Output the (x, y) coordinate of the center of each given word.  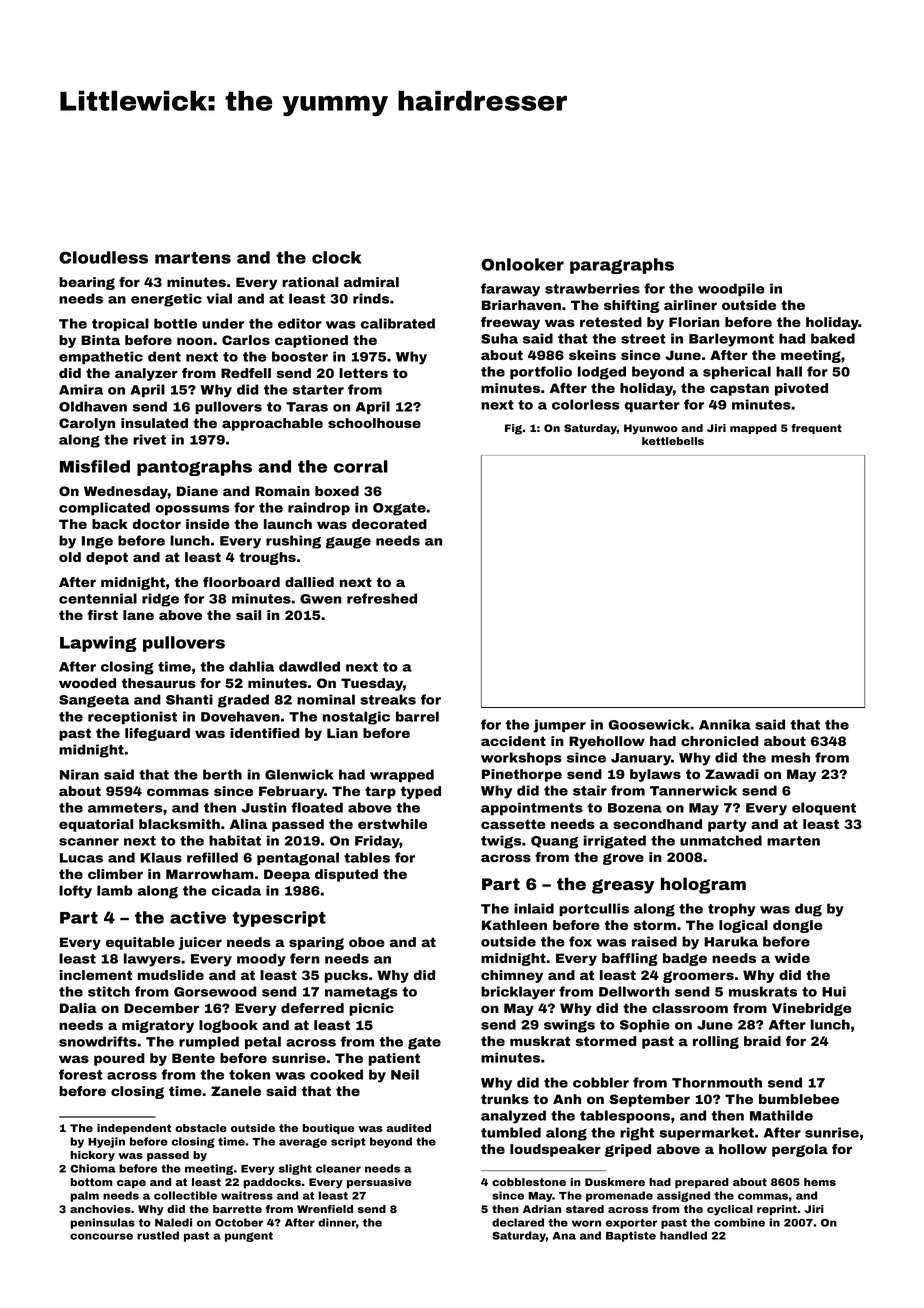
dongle (798, 926)
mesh (790, 757)
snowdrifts (98, 1041)
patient (394, 1059)
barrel (417, 716)
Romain (282, 491)
